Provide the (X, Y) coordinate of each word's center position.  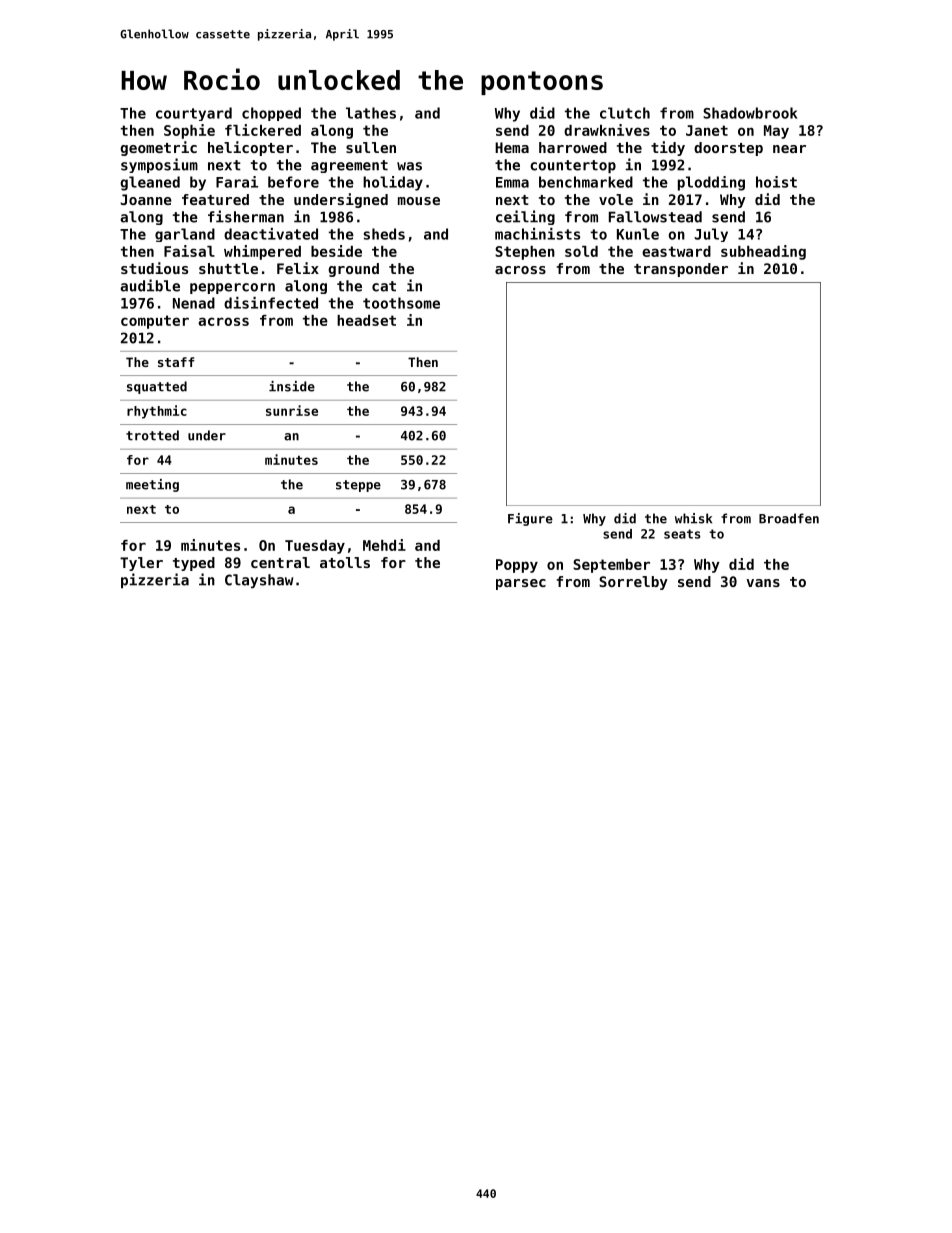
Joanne (146, 199)
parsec (521, 584)
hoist (776, 182)
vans (763, 583)
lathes (371, 113)
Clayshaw (259, 581)
